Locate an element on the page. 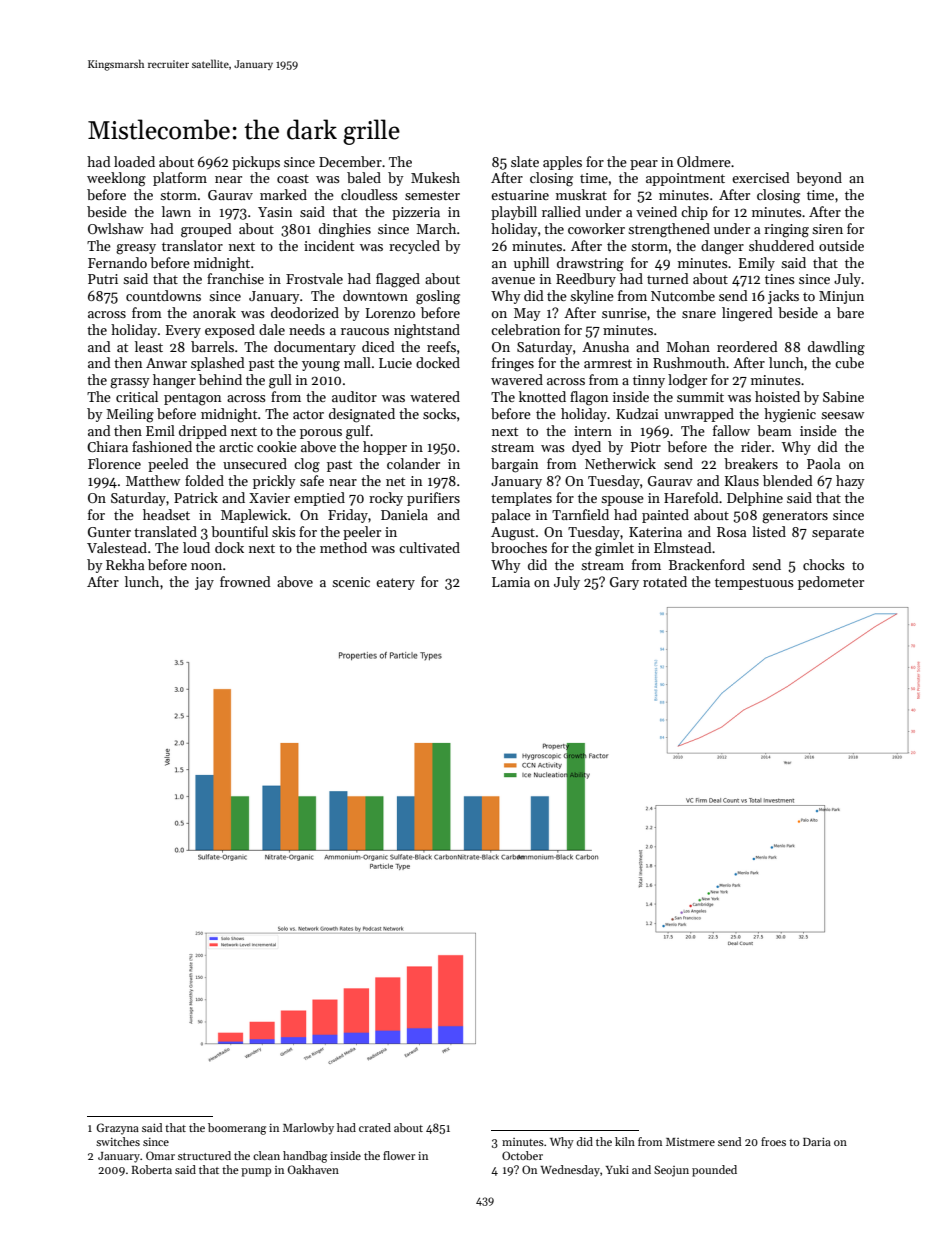  ringing is located at coordinates (786, 231).
